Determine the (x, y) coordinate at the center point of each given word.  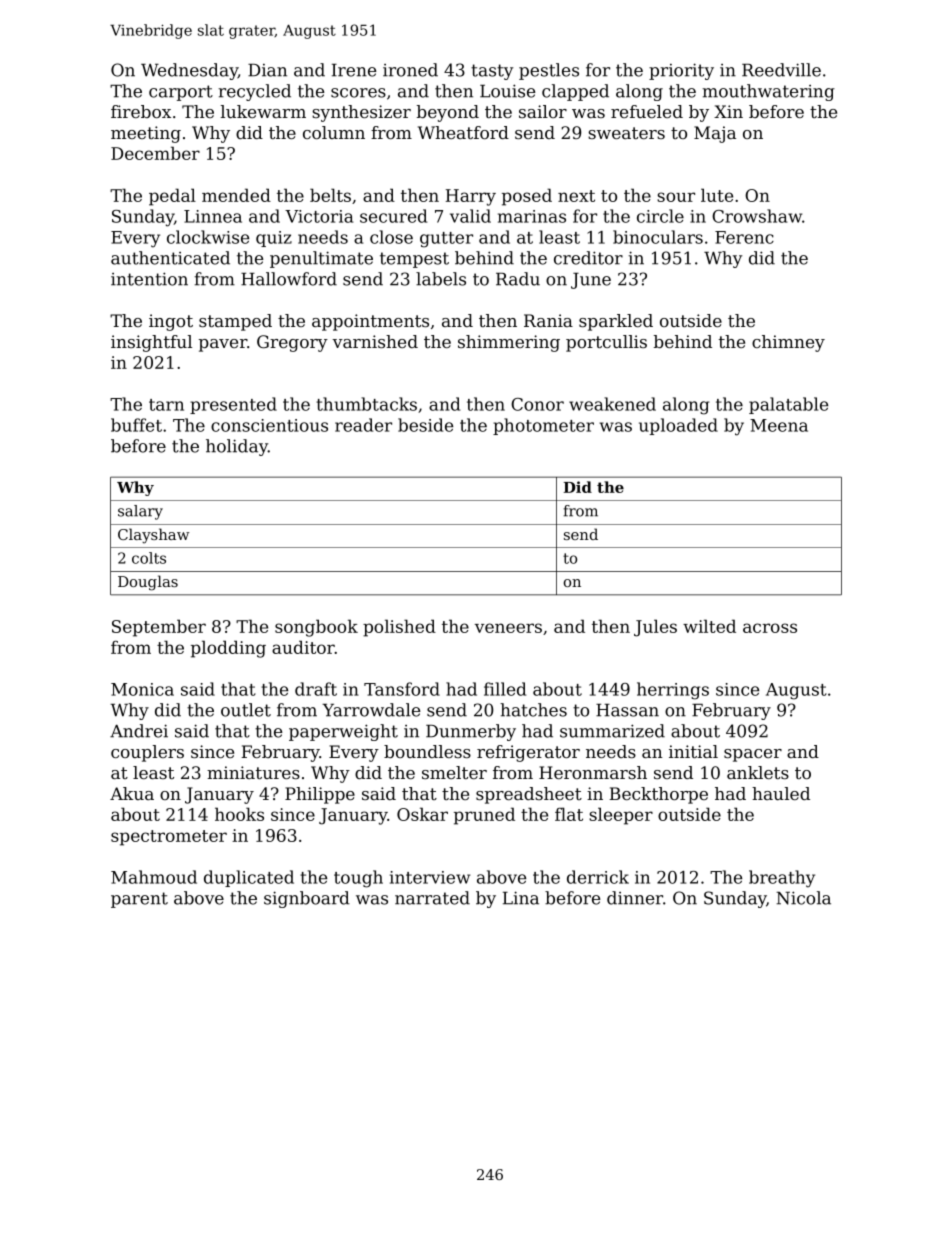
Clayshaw (153, 536)
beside (425, 425)
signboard (307, 899)
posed (527, 197)
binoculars (658, 237)
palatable (788, 405)
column (334, 132)
